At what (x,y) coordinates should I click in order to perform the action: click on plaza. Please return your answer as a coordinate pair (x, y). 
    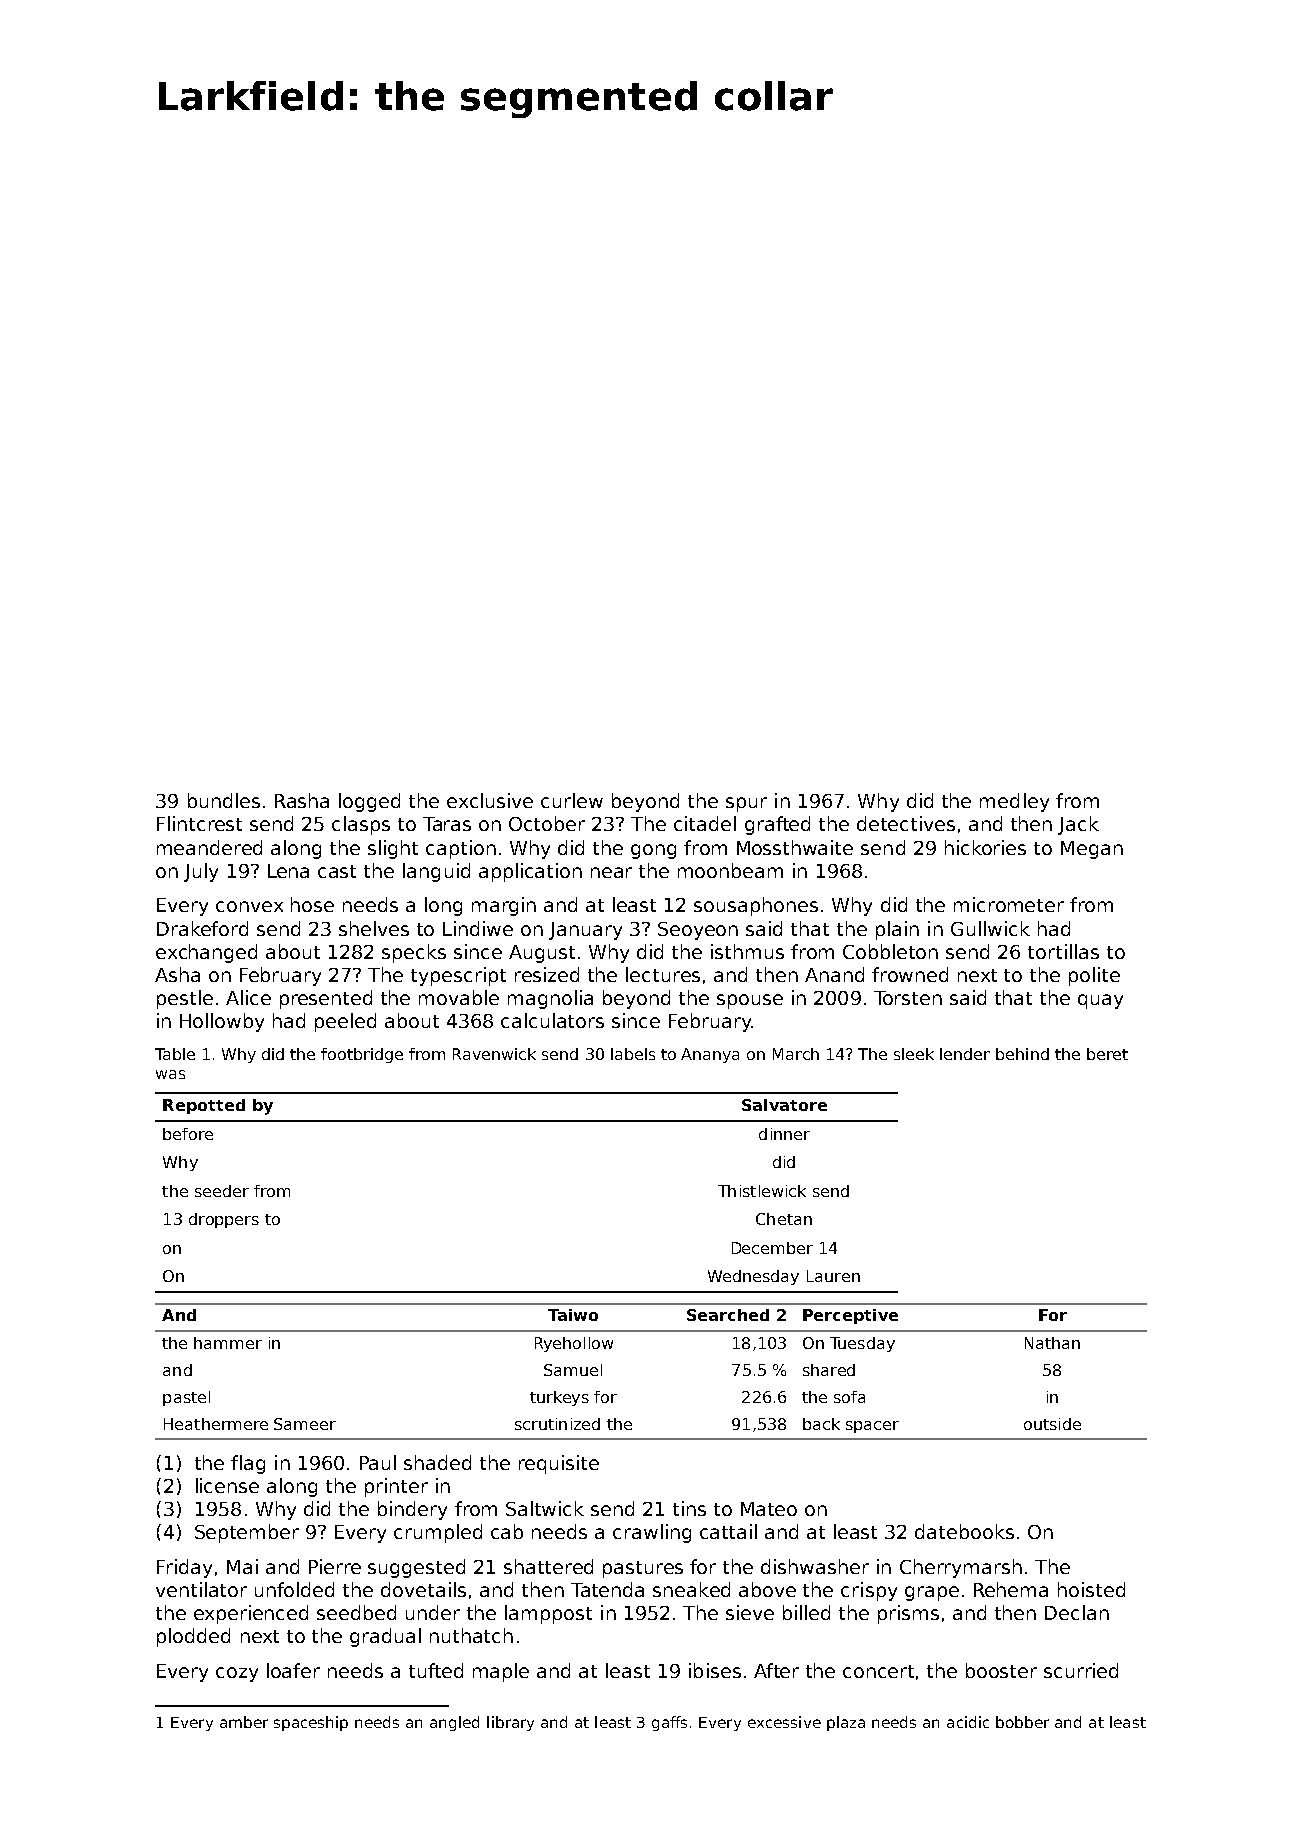
    Looking at the image, I should click on (846, 1723).
